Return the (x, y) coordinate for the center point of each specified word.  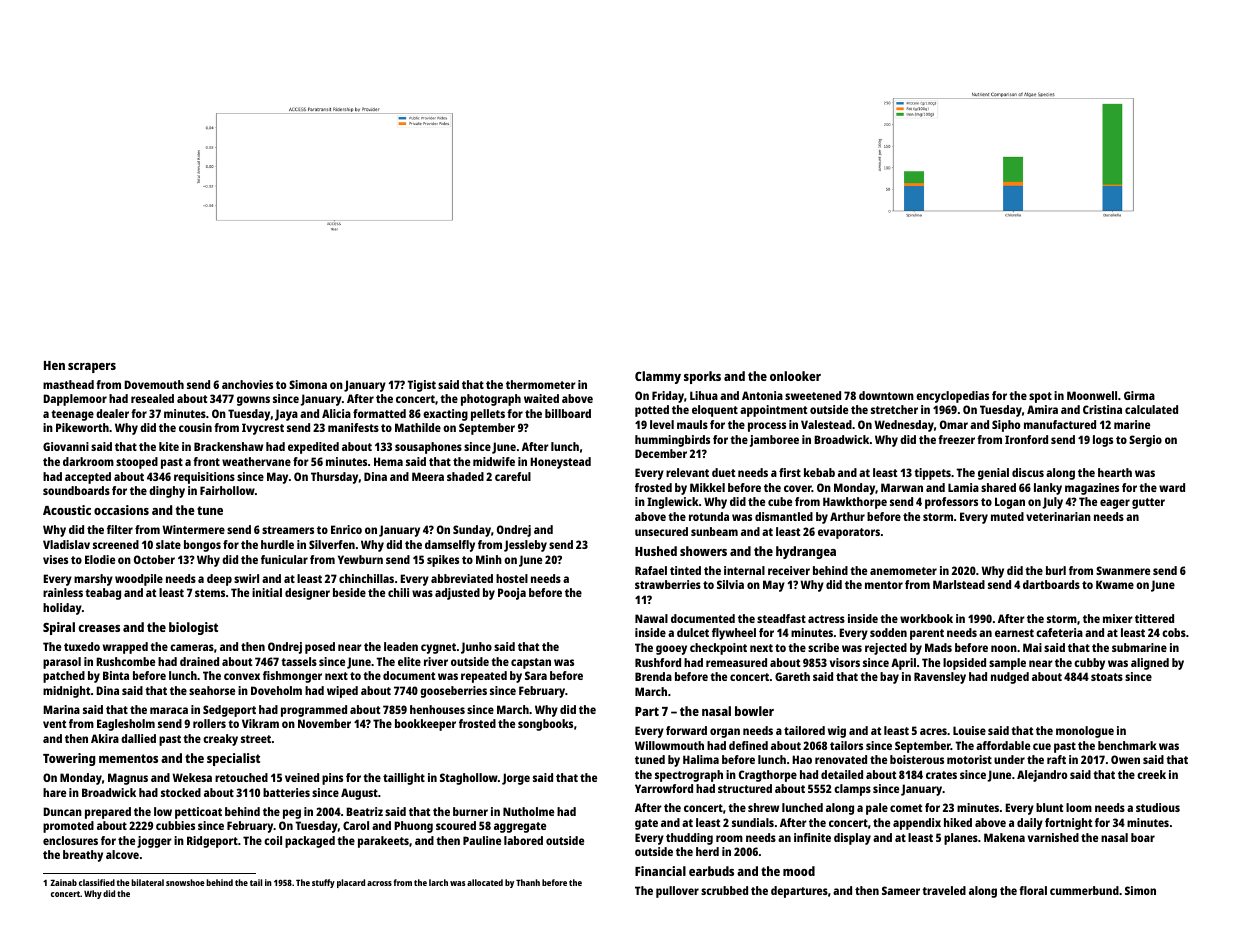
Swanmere (1123, 570)
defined (748, 745)
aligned (1150, 664)
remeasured (736, 662)
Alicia (336, 413)
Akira (105, 738)
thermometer (541, 384)
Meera (428, 476)
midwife (494, 461)
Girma (1139, 395)
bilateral (147, 882)
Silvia (730, 584)
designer (307, 594)
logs (1103, 441)
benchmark (1127, 745)
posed (320, 648)
